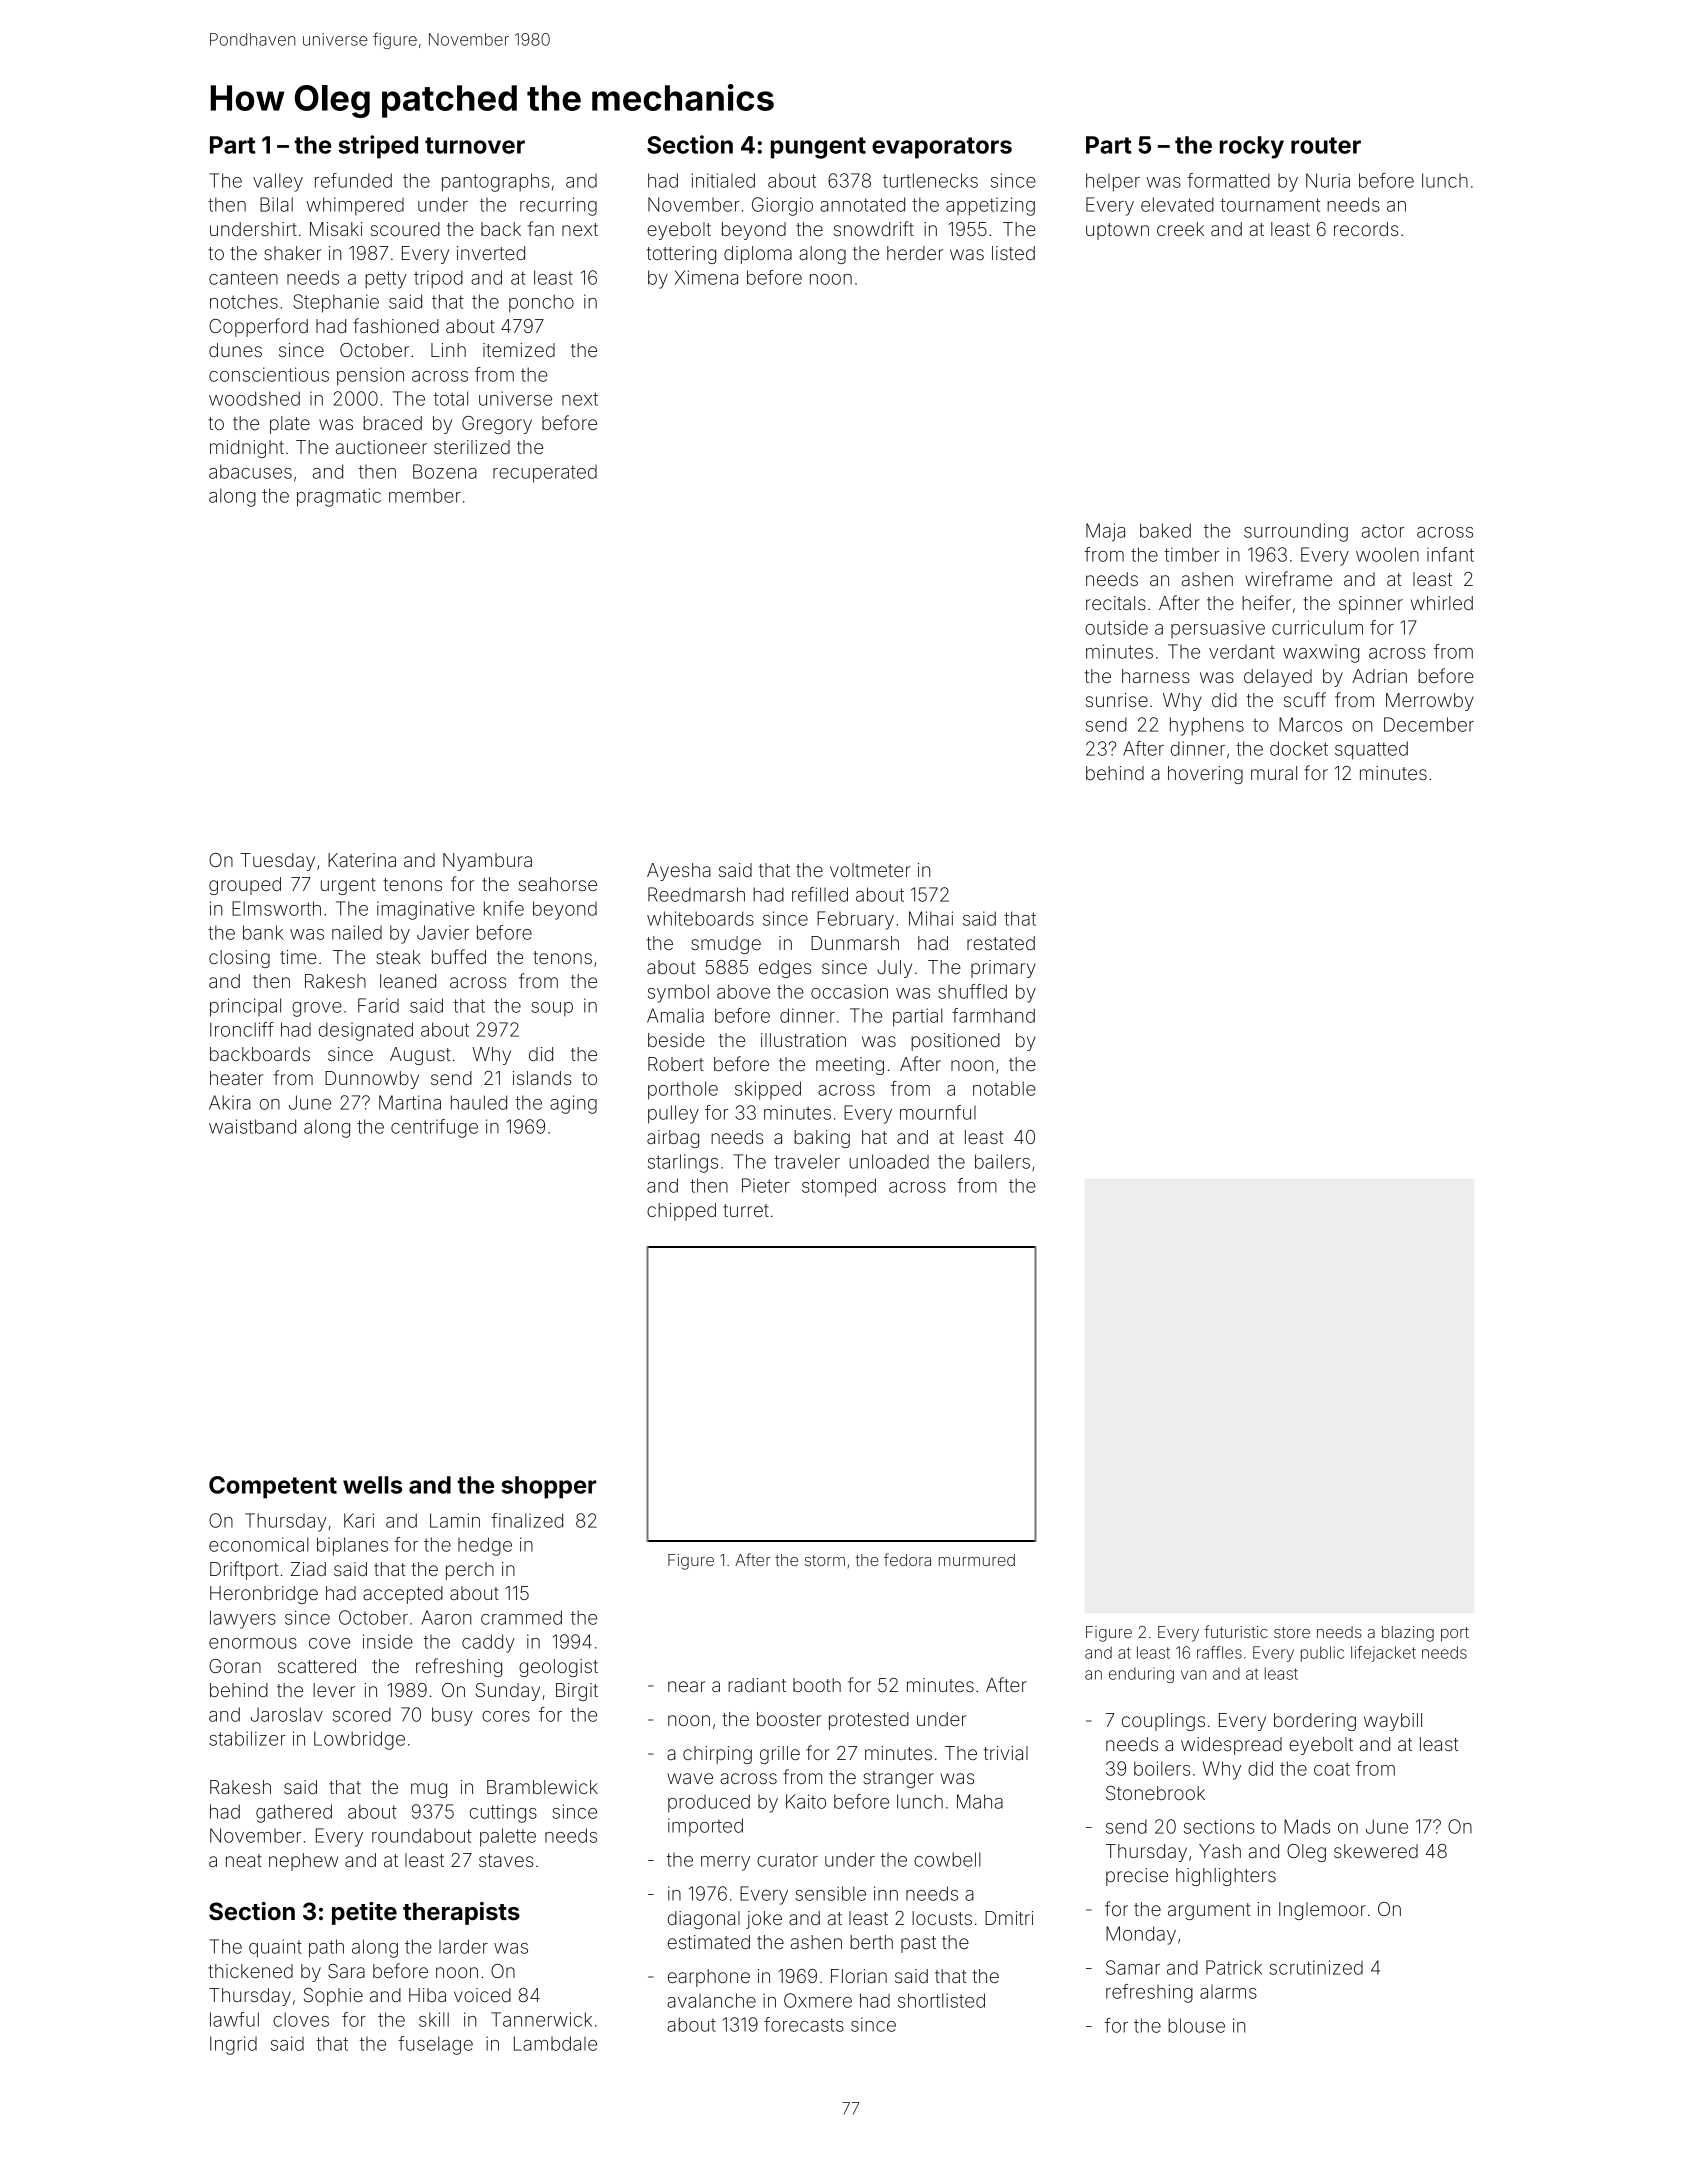 This image has height=2178, width=1683. I want to click on uptown, so click(1117, 231).
